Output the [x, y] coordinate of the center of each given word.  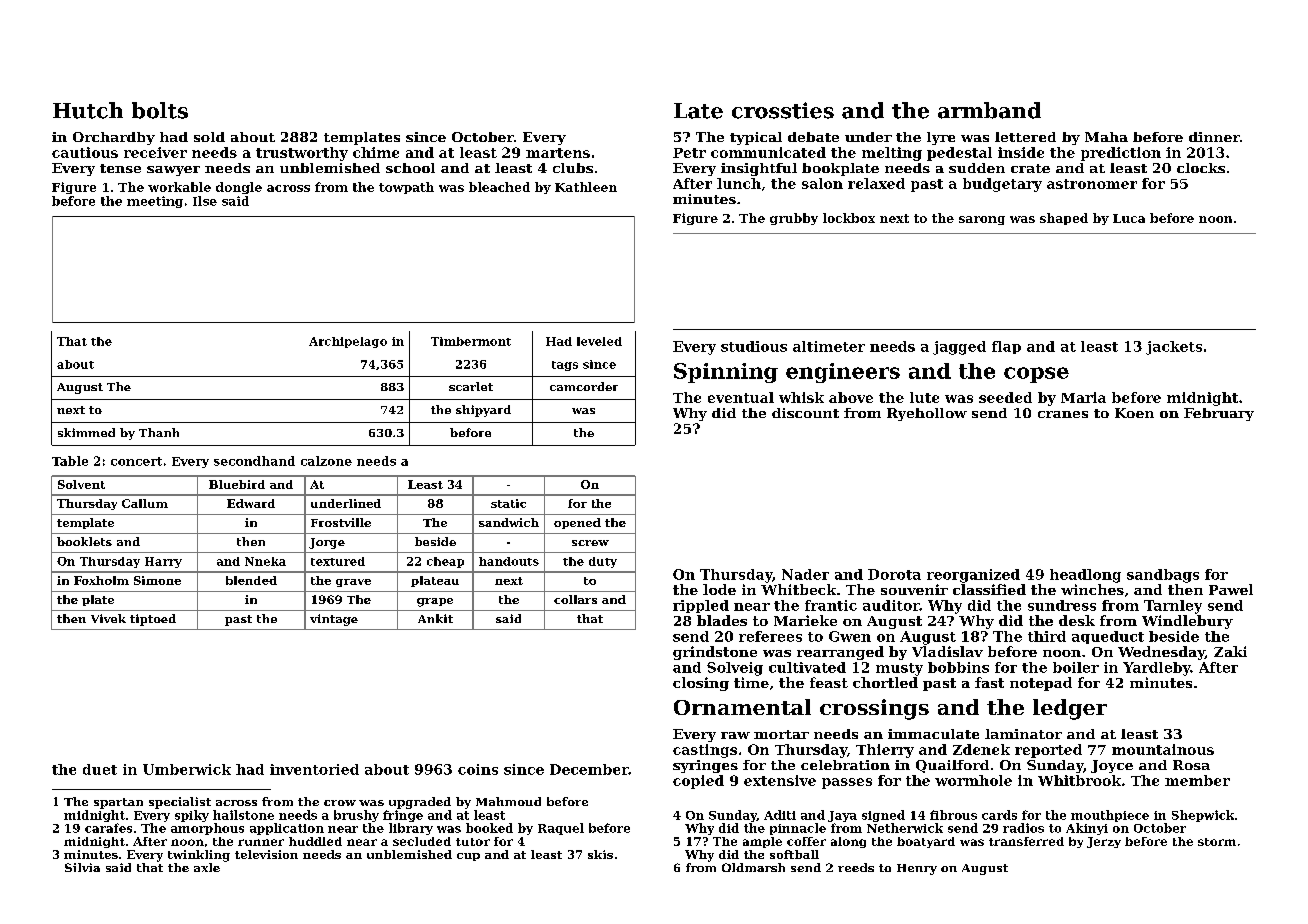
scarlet [471, 386]
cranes [1063, 414]
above [851, 397]
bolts [160, 110]
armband [989, 110]
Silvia [82, 867]
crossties [783, 110]
